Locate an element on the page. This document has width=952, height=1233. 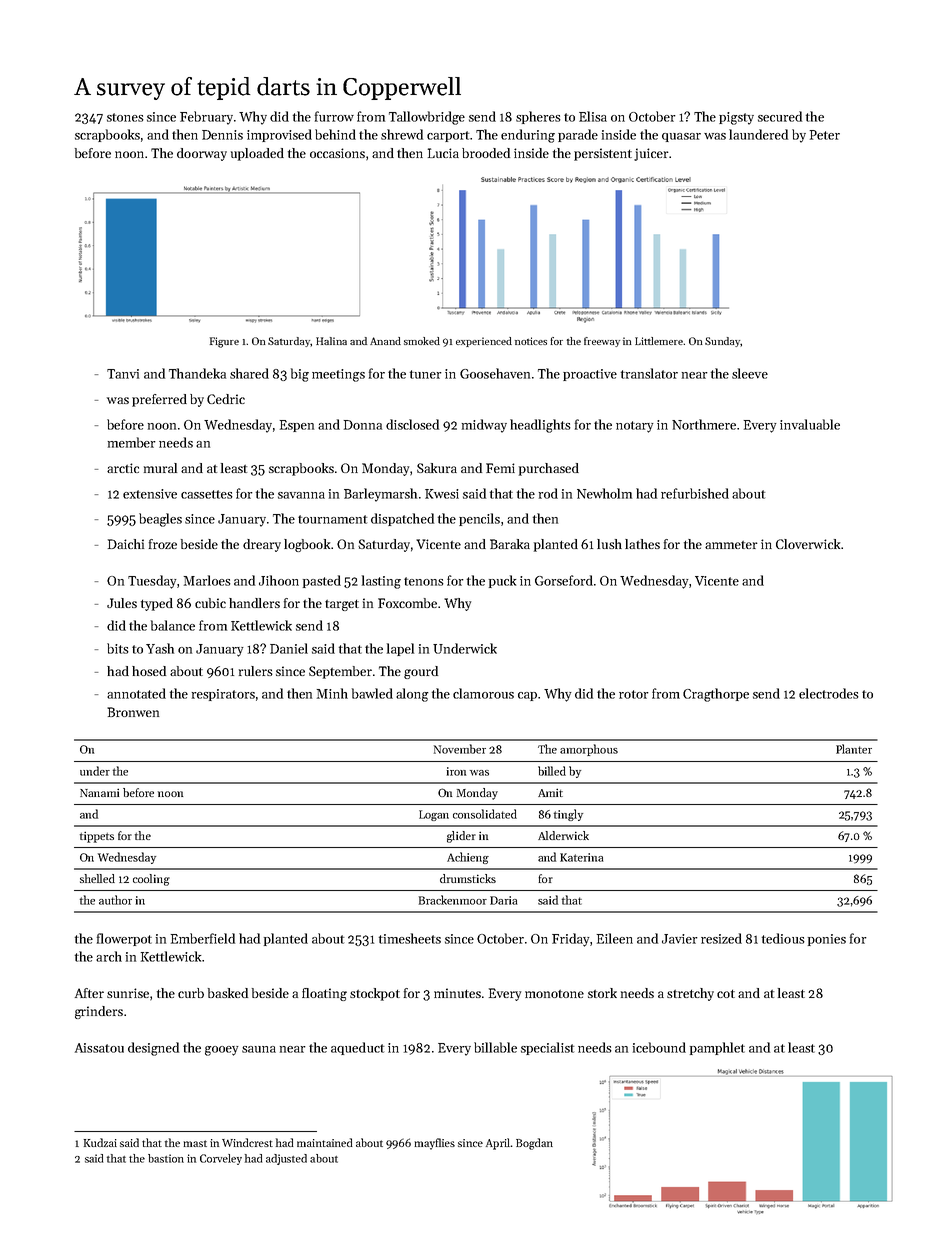
respirators is located at coordinates (223, 695).
